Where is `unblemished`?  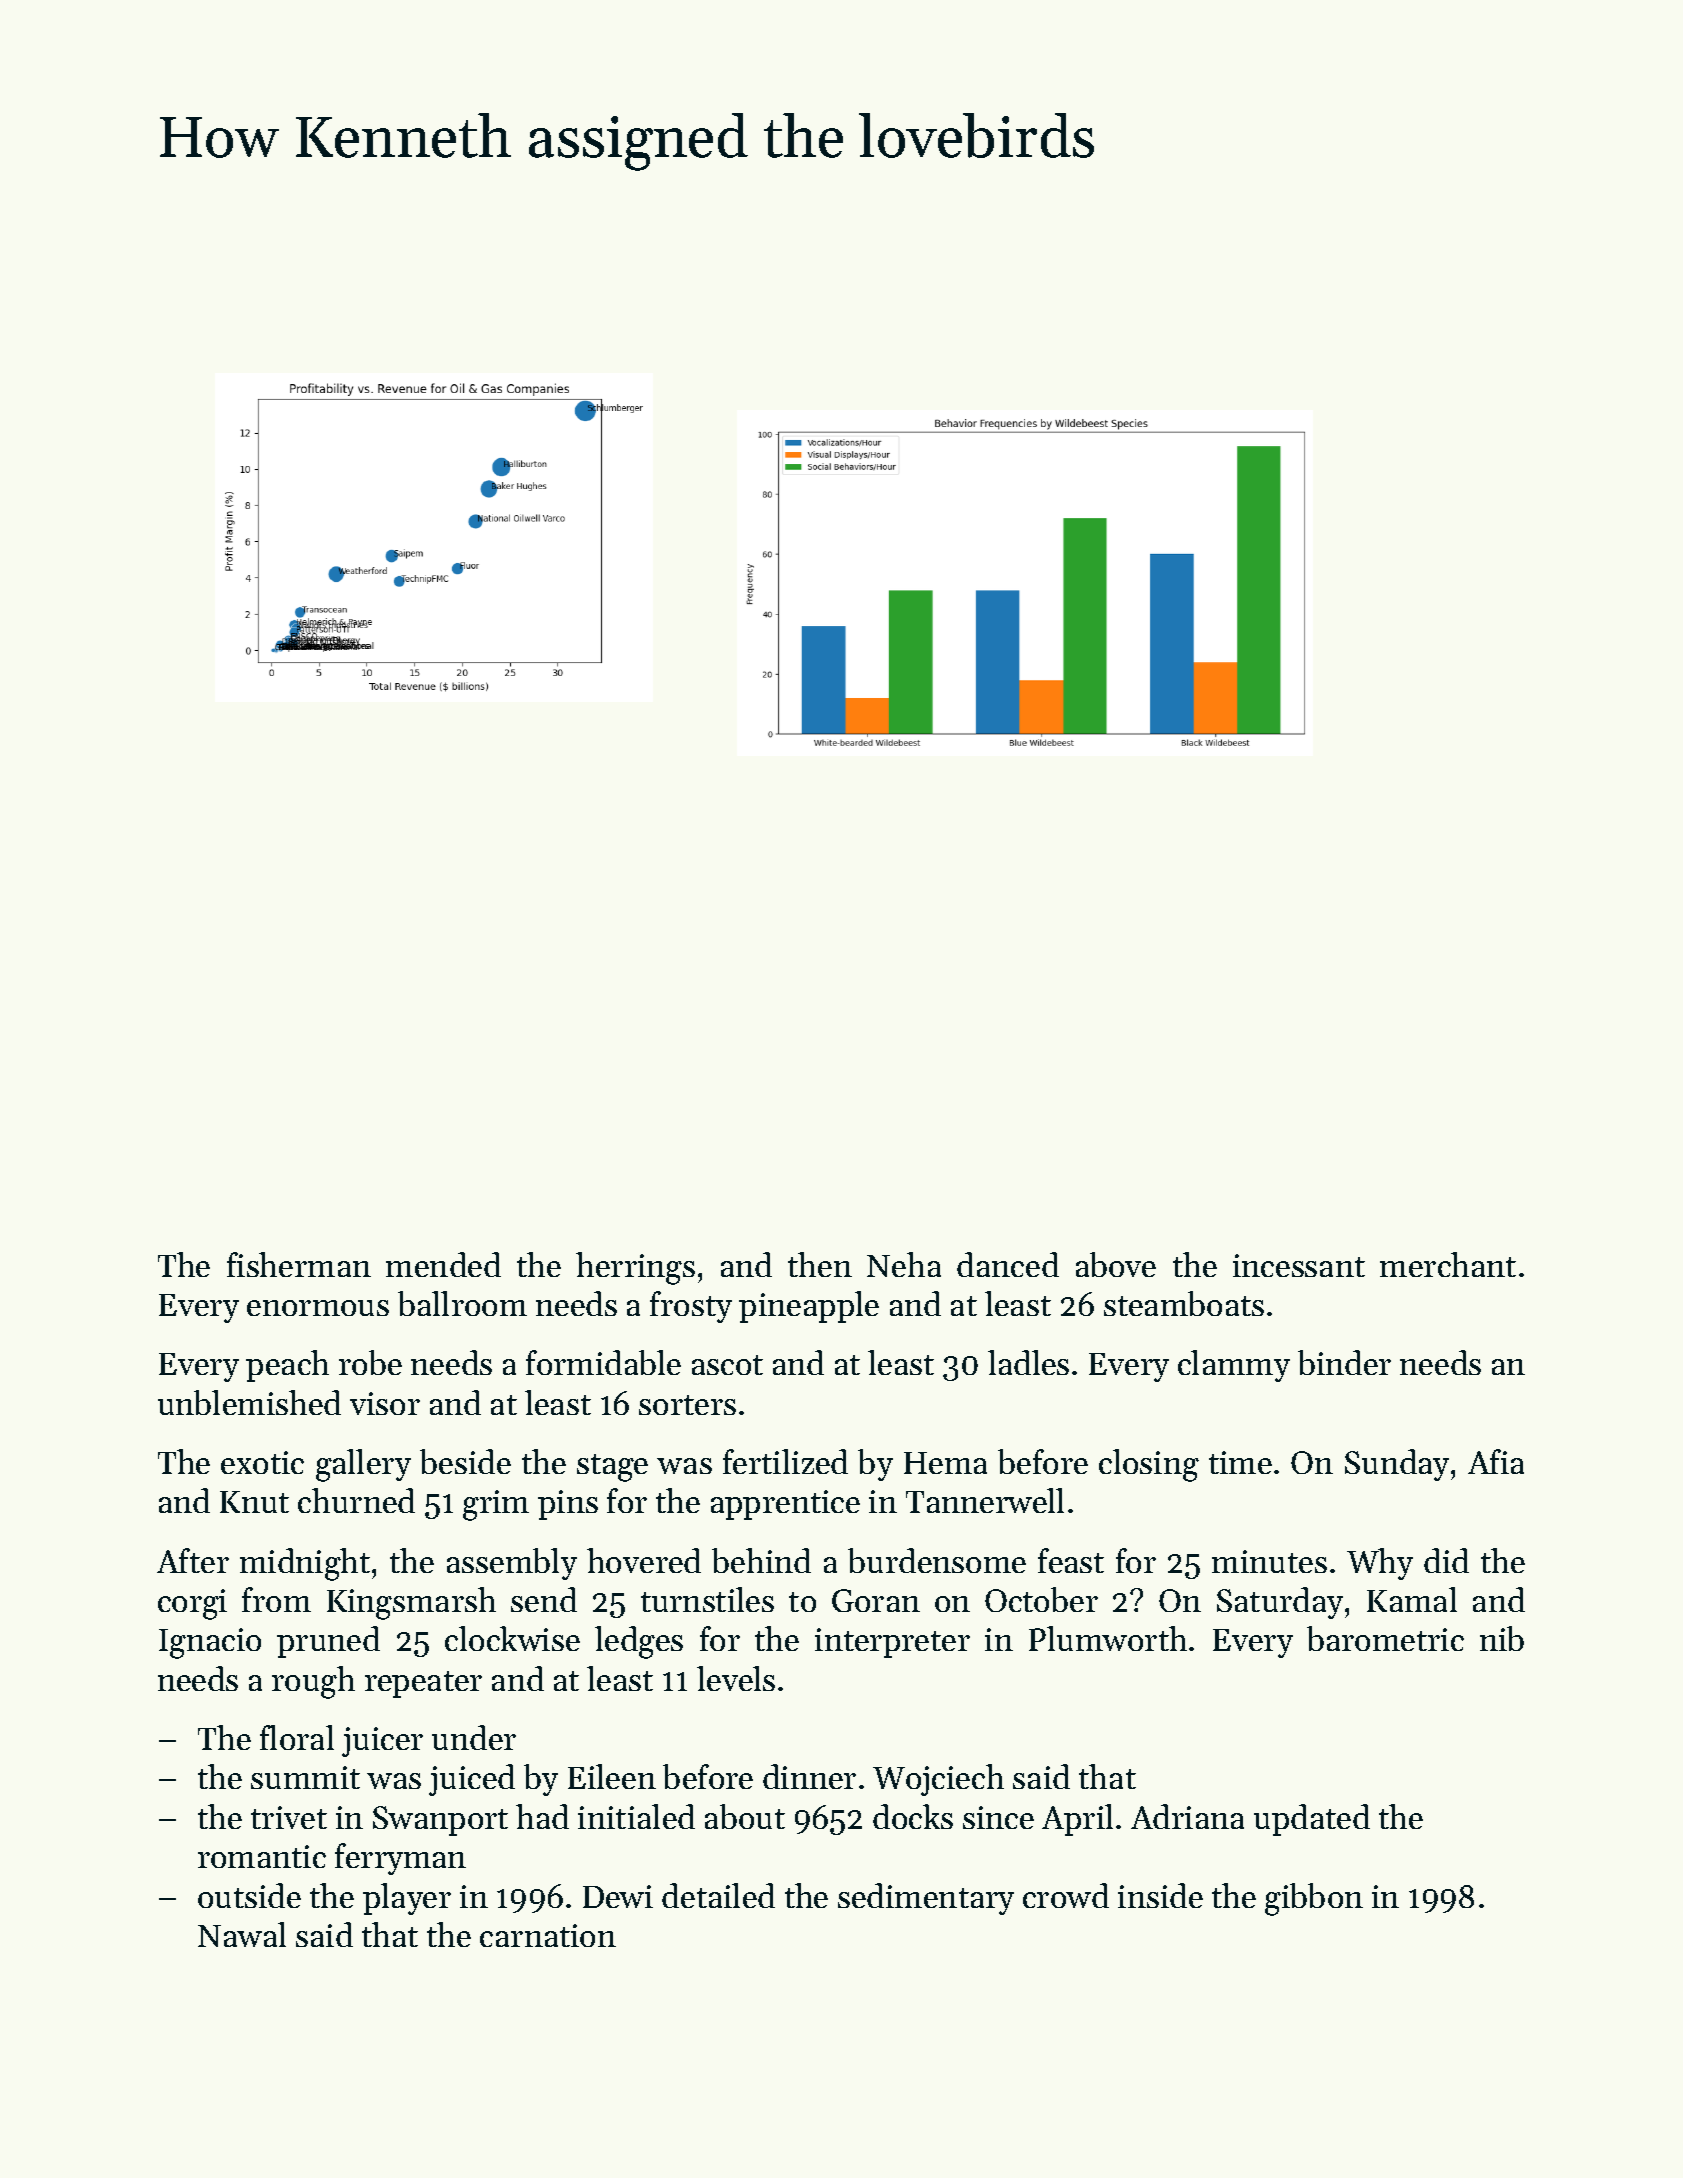
unblemished is located at coordinates (249, 1402).
